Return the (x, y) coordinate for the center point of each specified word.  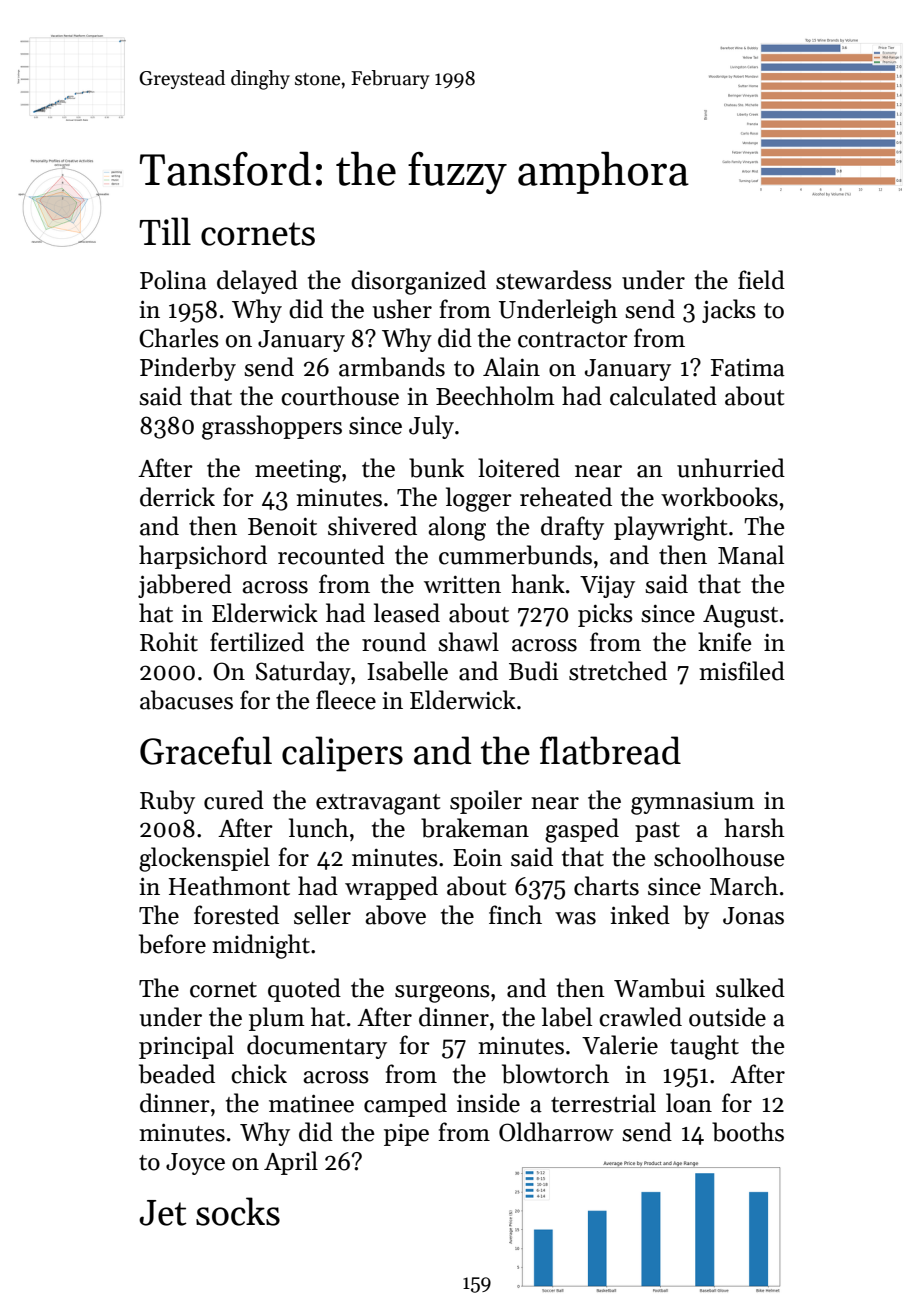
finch (515, 915)
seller (322, 915)
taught (704, 1047)
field (761, 280)
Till (165, 231)
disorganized (418, 282)
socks (238, 1211)
